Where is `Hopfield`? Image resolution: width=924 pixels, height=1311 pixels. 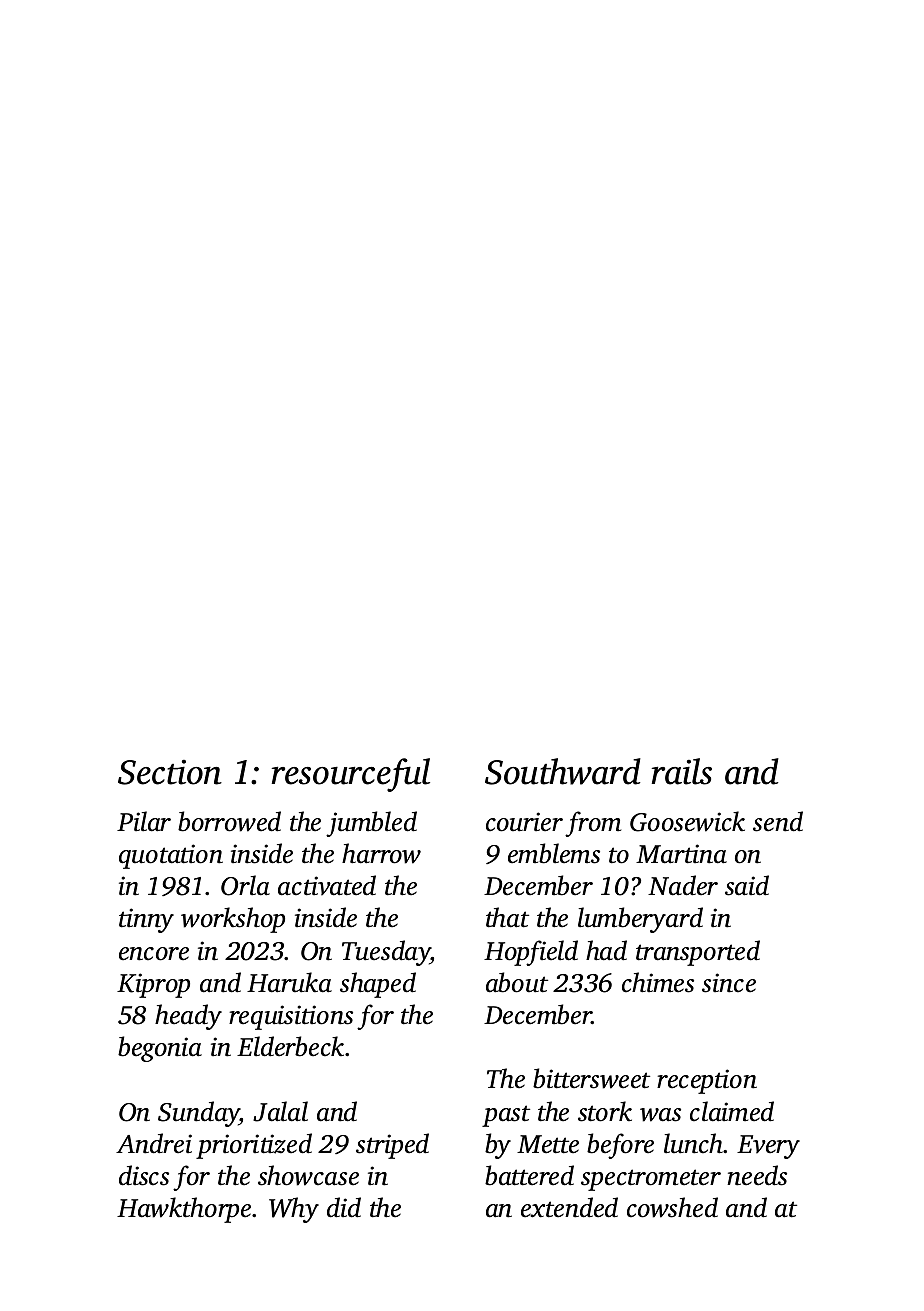 Hopfield is located at coordinates (531, 953).
